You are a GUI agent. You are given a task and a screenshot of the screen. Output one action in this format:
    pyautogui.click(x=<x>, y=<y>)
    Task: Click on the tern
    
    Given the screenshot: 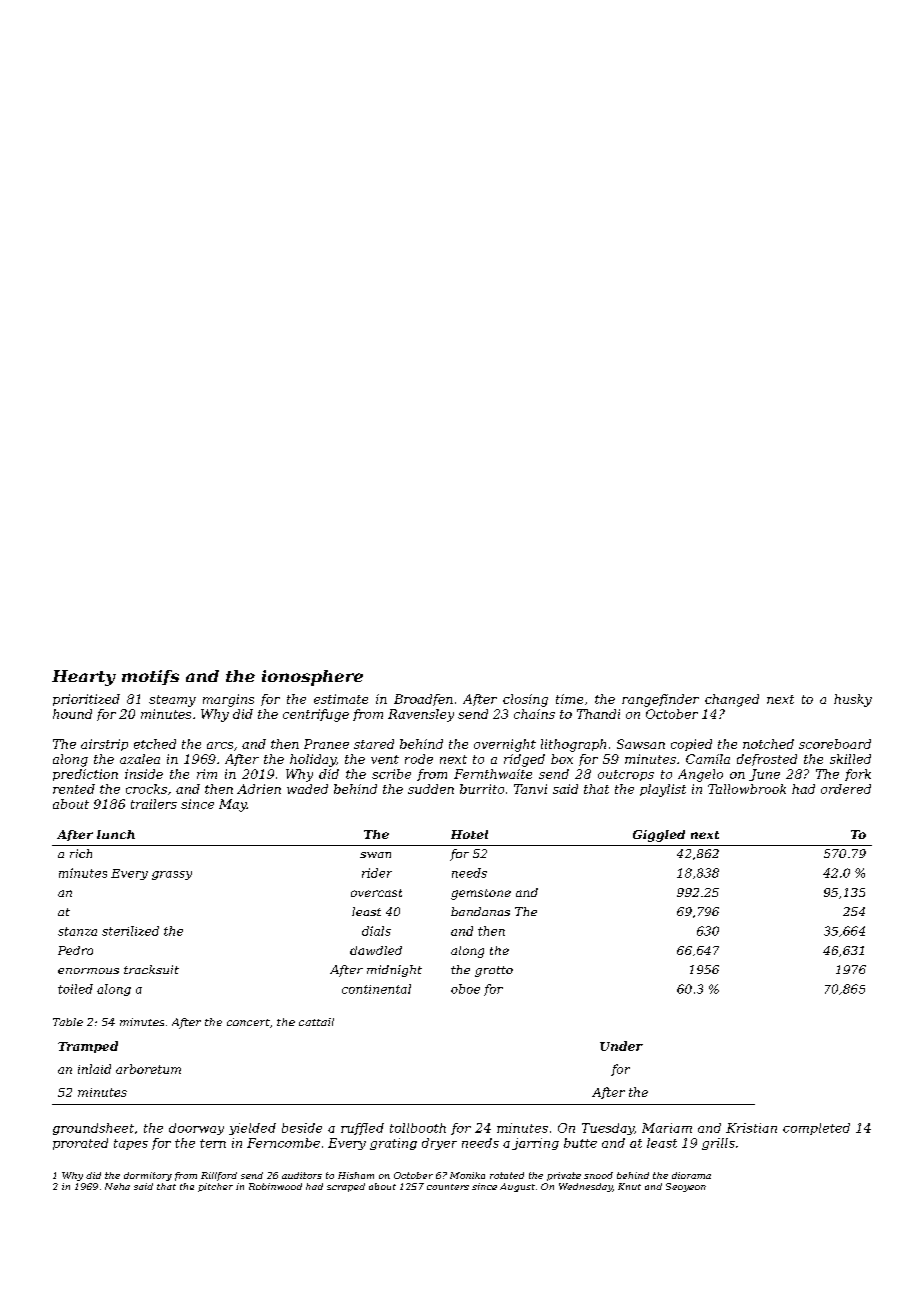 What is the action you would take?
    pyautogui.click(x=213, y=1143)
